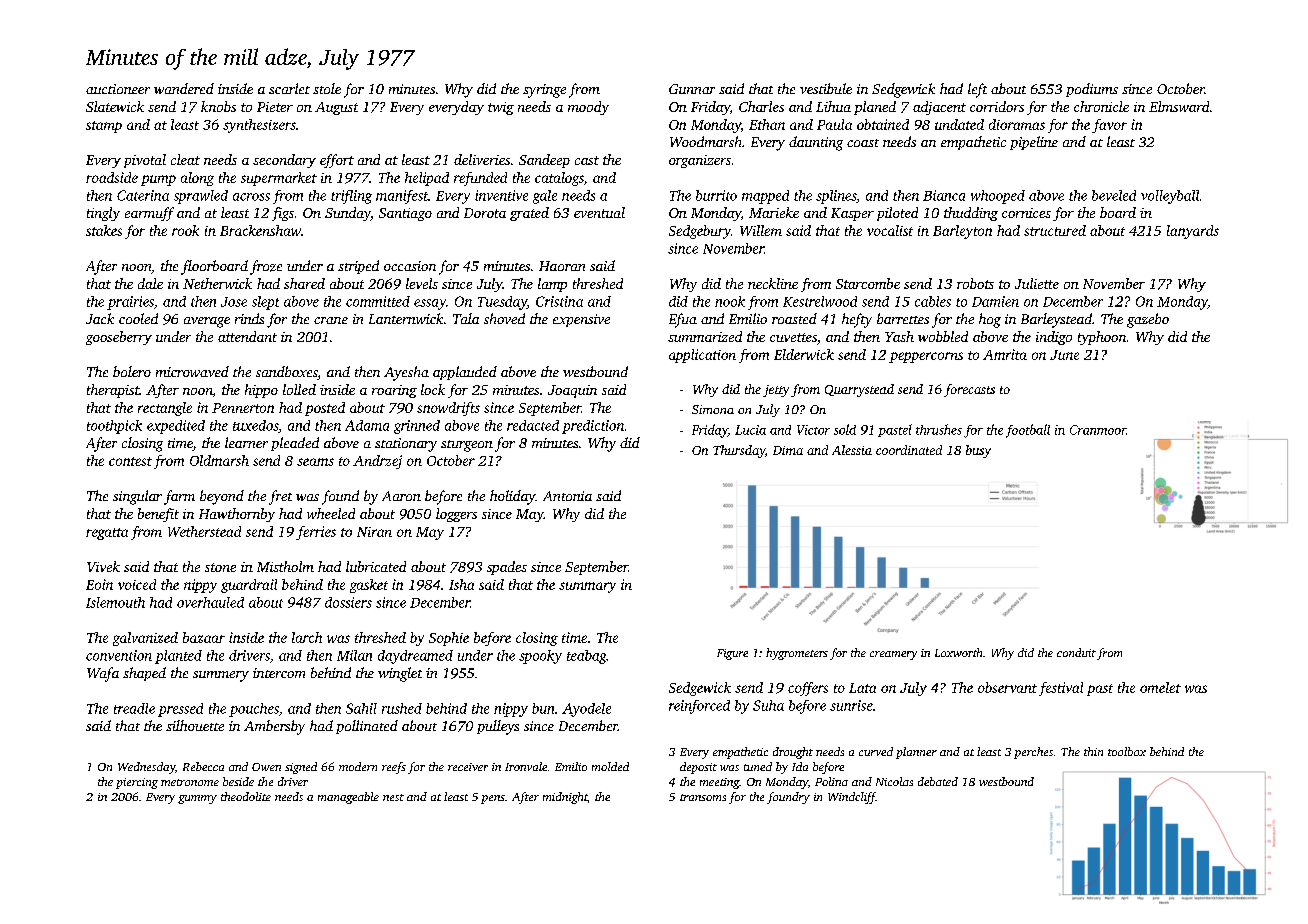 The image size is (1308, 924). Describe the element at coordinates (247, 336) in the document. I see `attendant` at that location.
